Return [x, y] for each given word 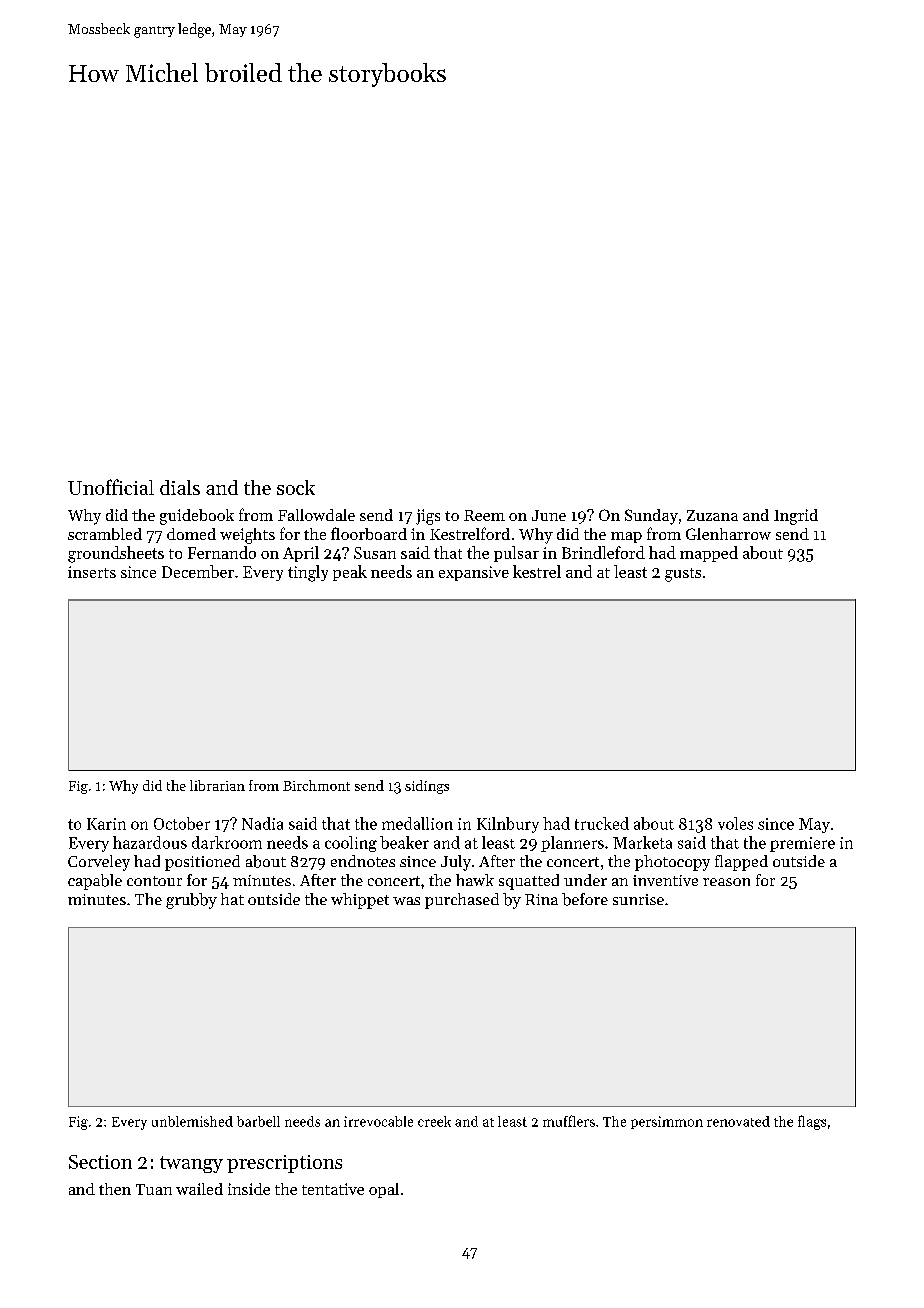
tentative [333, 1189]
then [115, 1189]
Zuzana [712, 515]
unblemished [192, 1121]
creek [434, 1121]
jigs [428, 517]
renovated [738, 1121]
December [198, 571]
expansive [474, 573]
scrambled [105, 534]
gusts [683, 575]
